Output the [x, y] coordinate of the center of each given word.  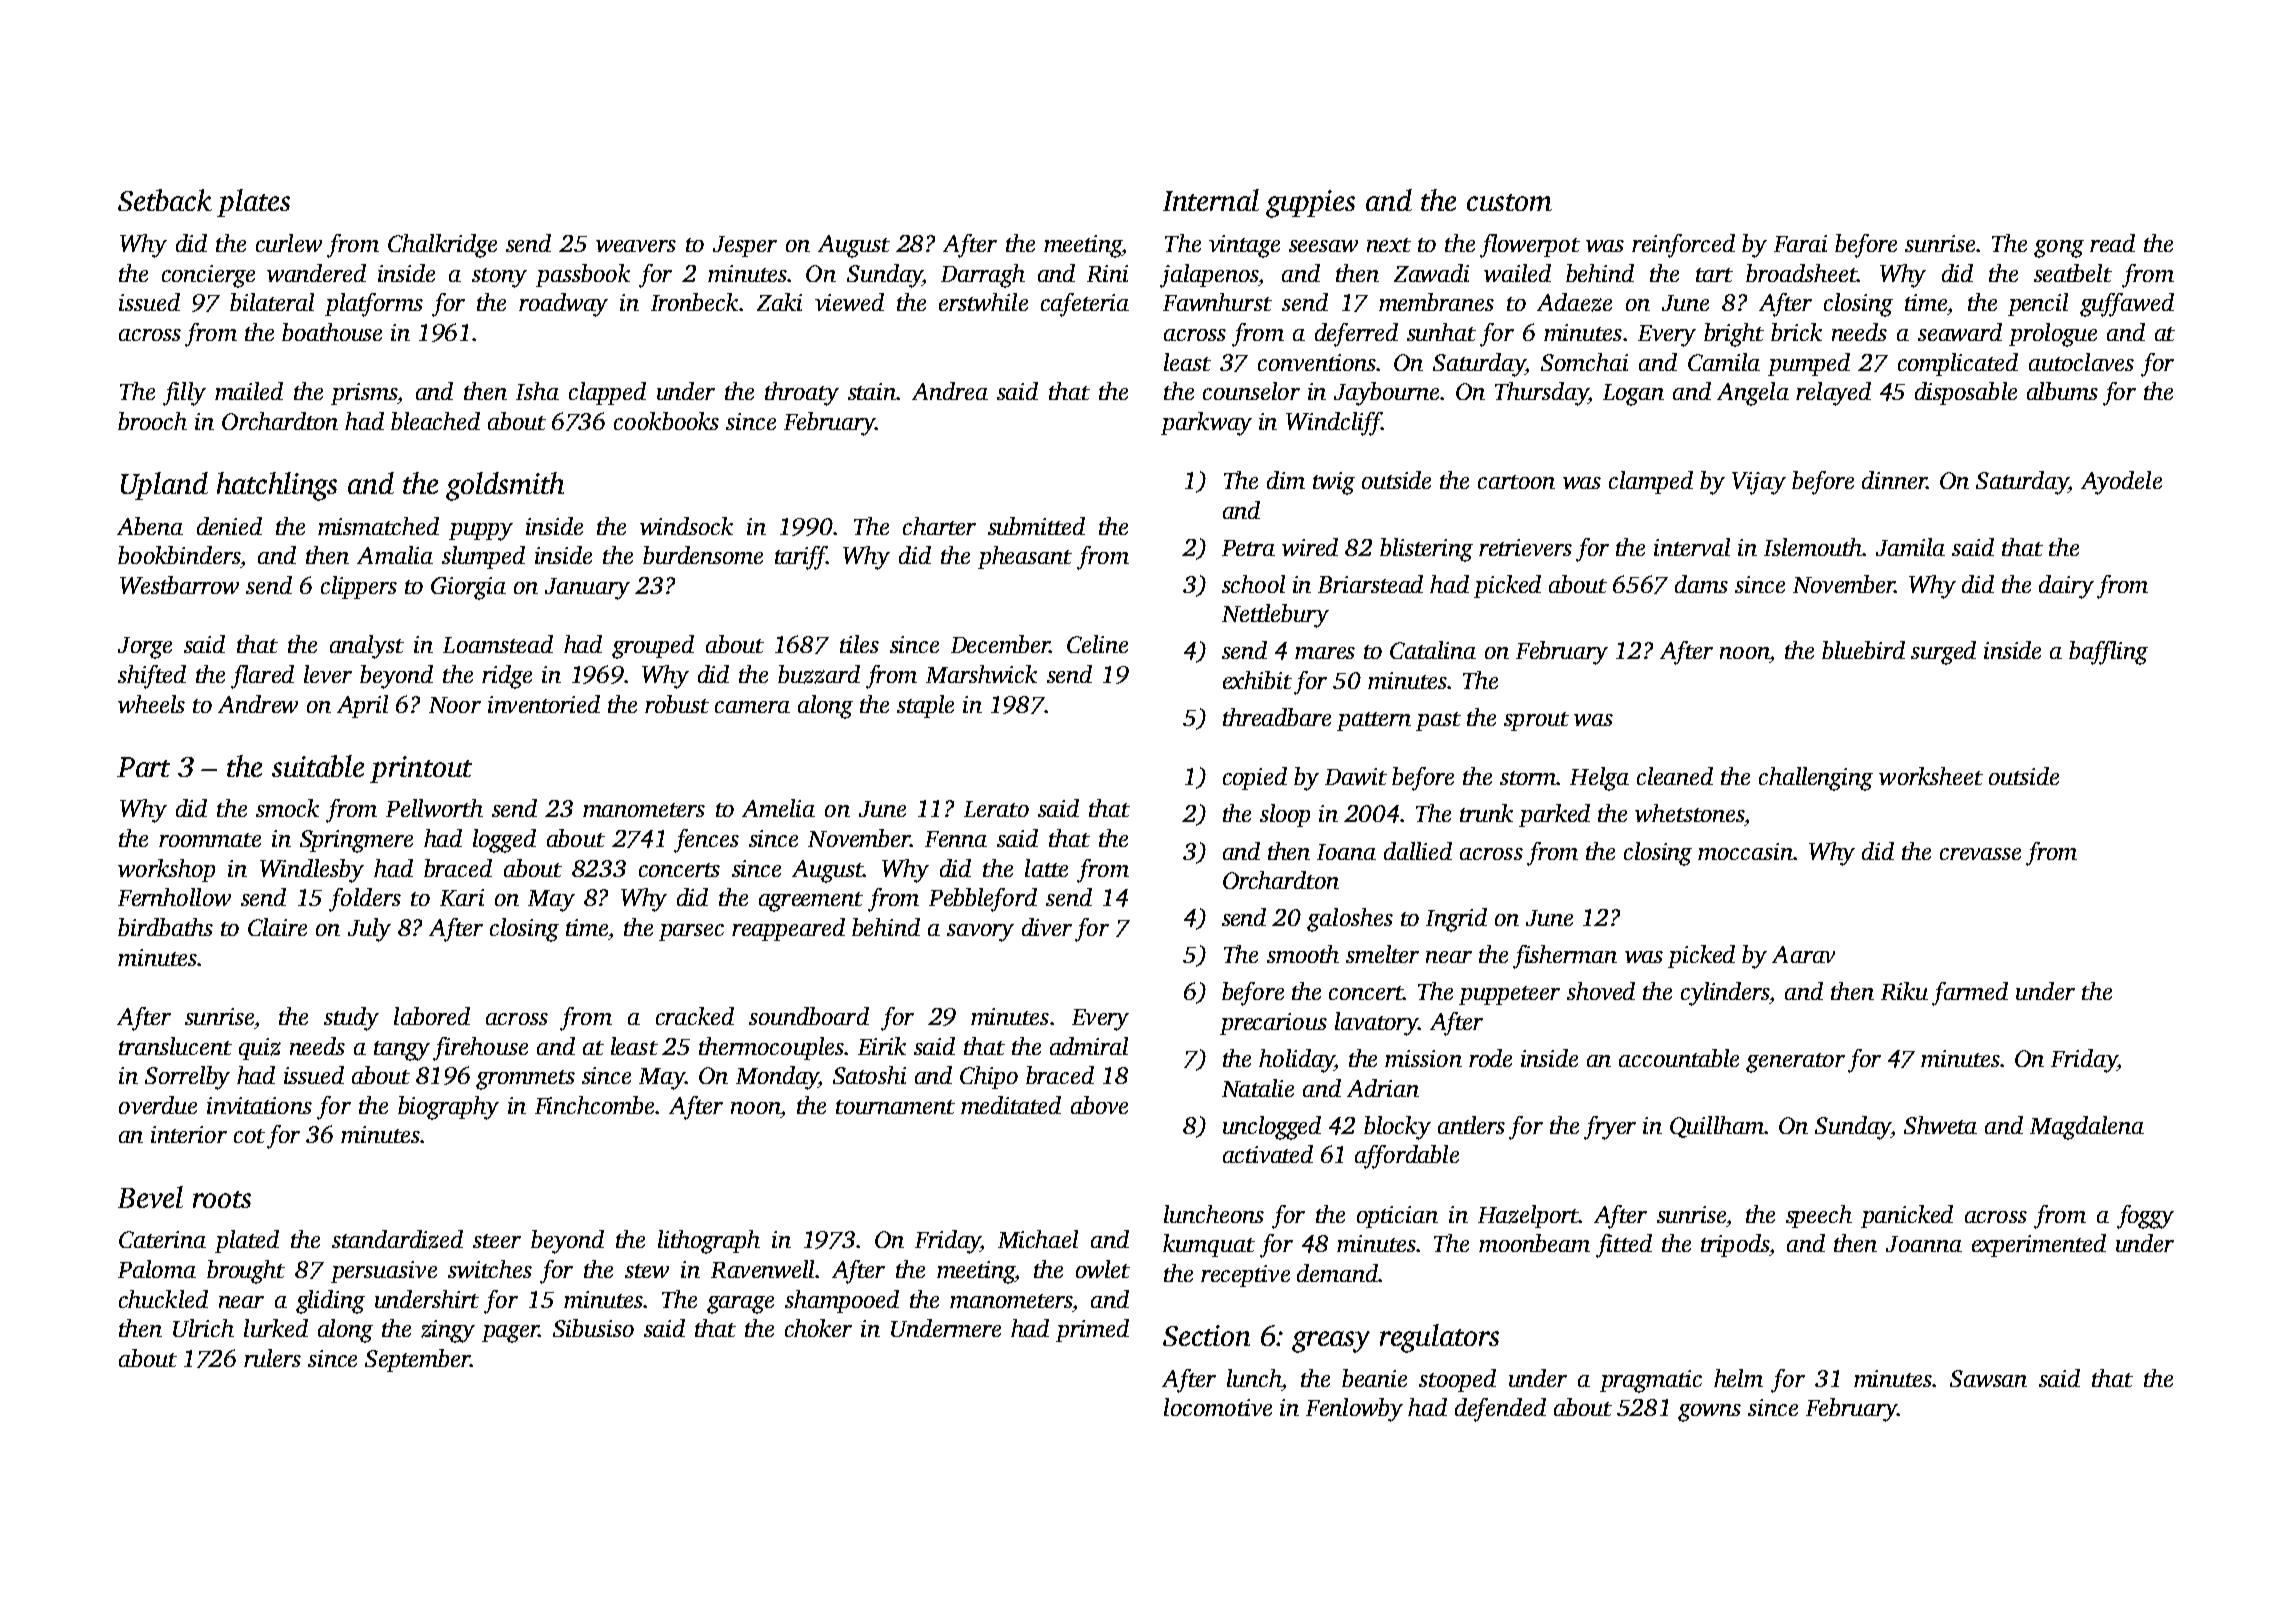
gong [2059, 249]
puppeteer [1509, 995]
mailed [249, 391]
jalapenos [1209, 276]
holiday [1296, 1061]
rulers [272, 1358]
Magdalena [2087, 1128]
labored [432, 1016]
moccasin [1745, 851]
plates [253, 203]
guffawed [2127, 305]
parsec [691, 932]
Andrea [950, 391]
